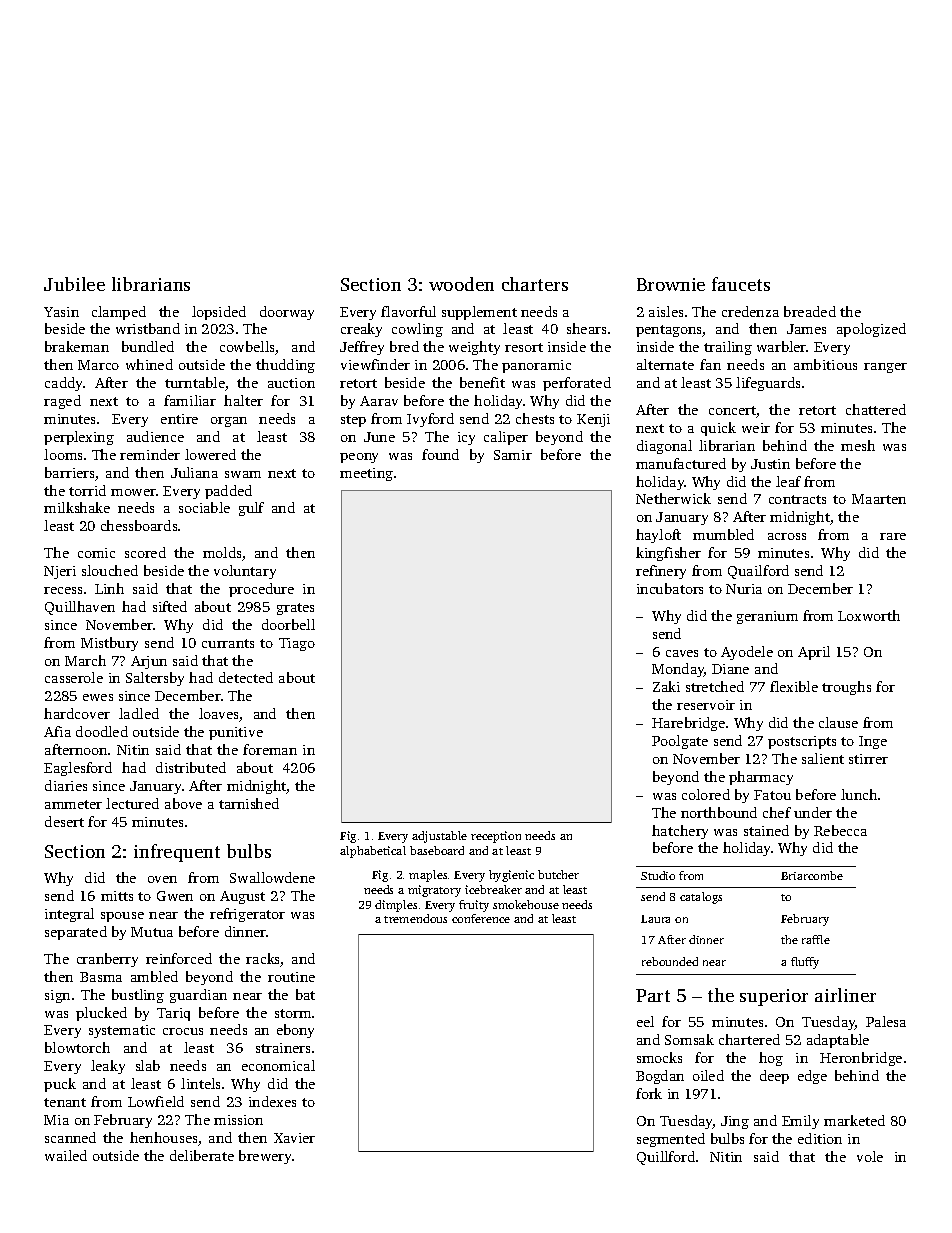 The height and width of the document is (1233, 952). What do you see at coordinates (195, 382) in the document?
I see `turntable` at bounding box center [195, 382].
